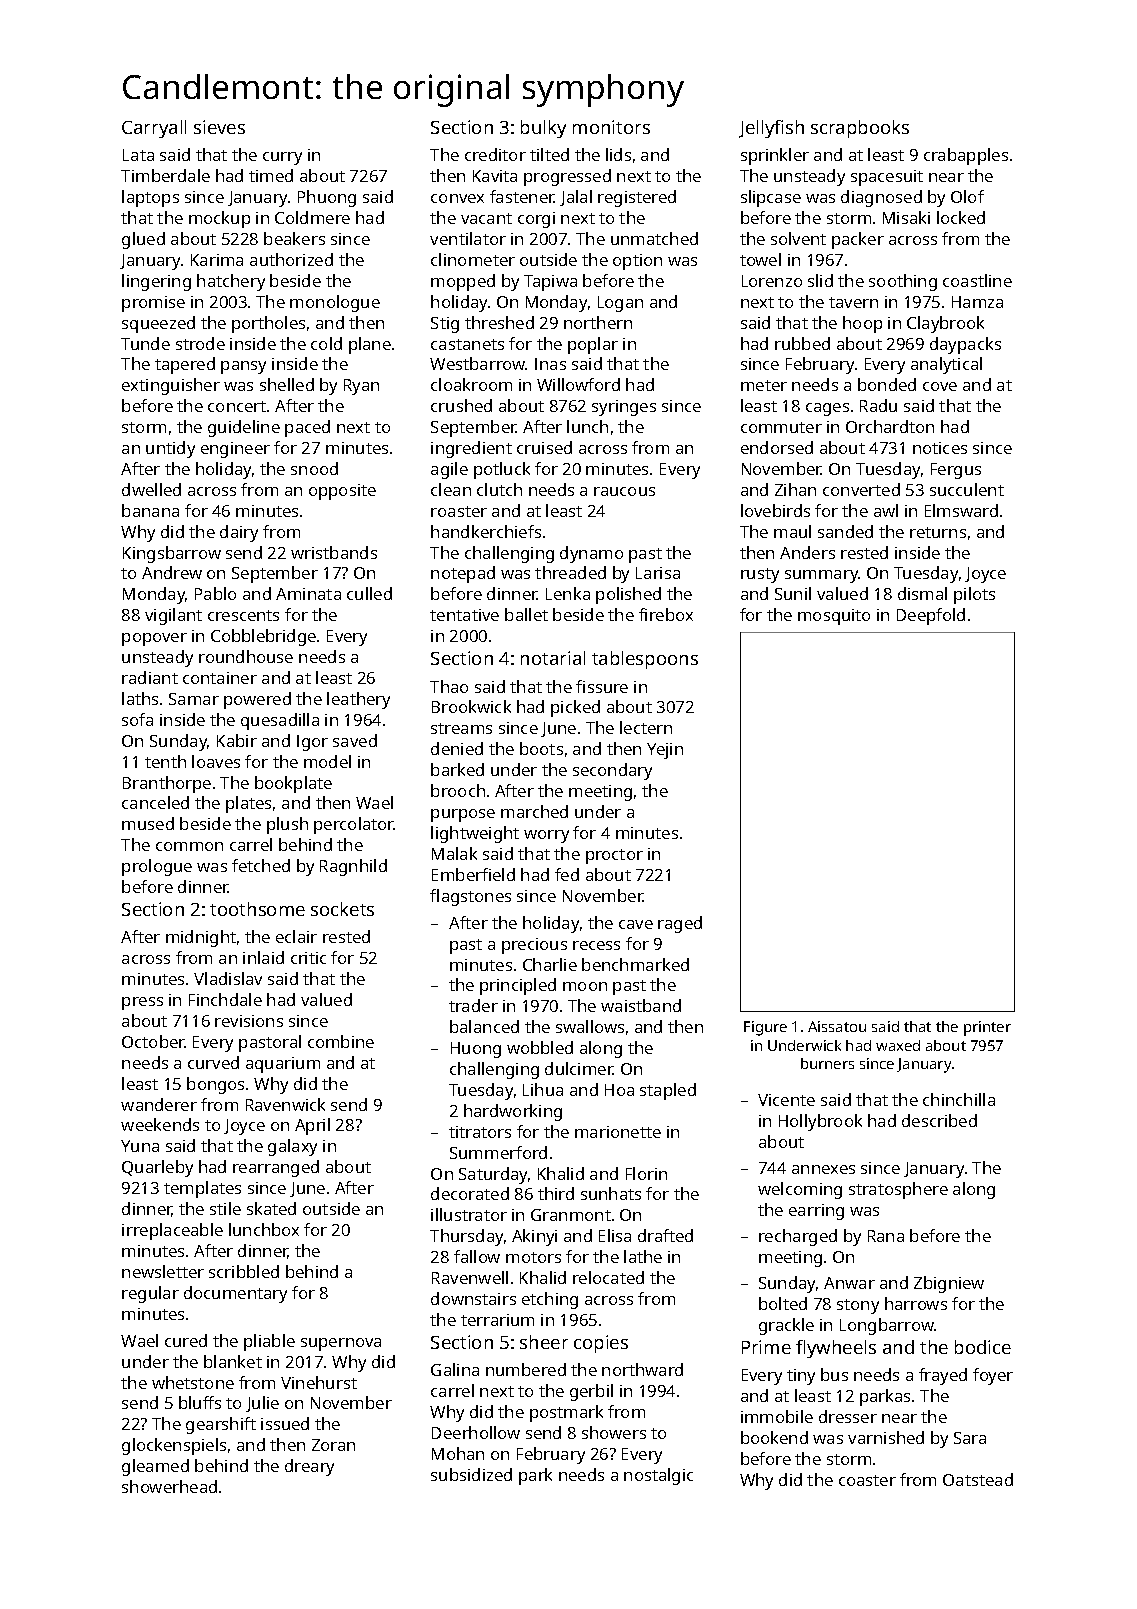 Image resolution: width=1137 pixels, height=1609 pixels. I want to click on proctor, so click(614, 856).
